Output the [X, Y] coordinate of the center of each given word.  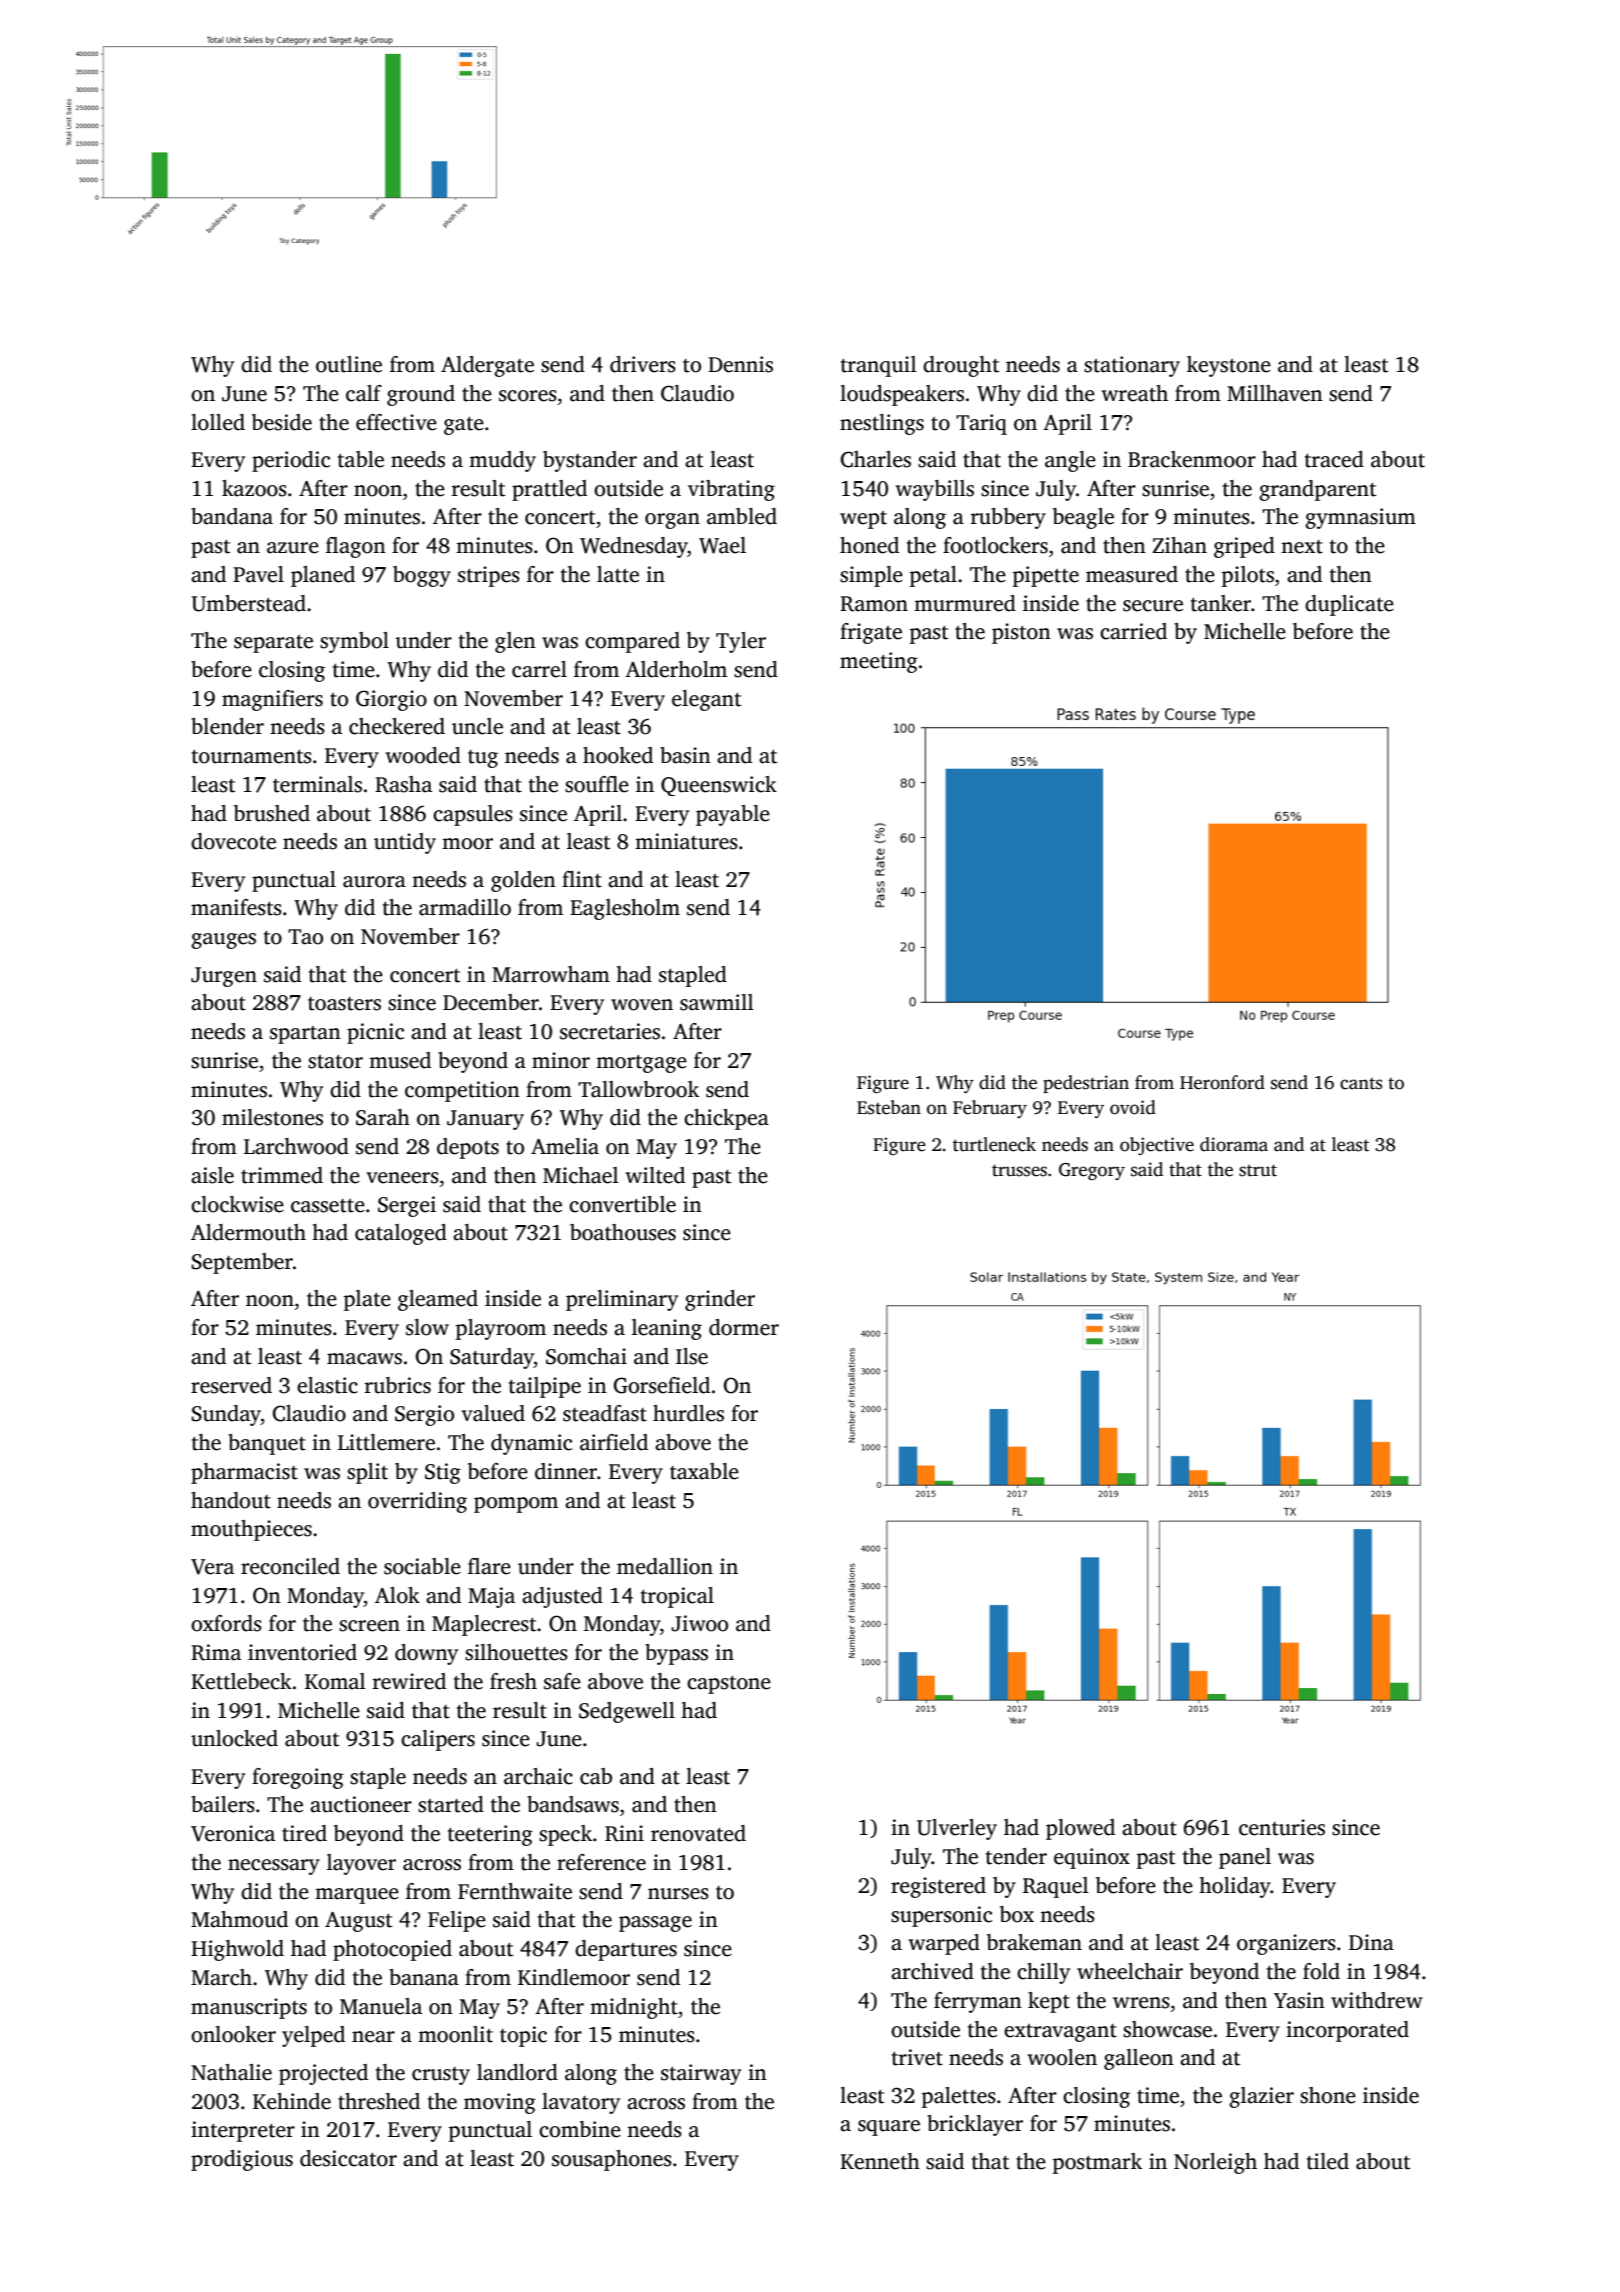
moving [500, 2103]
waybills [934, 490]
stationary [1132, 366]
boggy [422, 576]
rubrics [398, 1385]
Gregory [1092, 1171]
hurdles [688, 1413]
